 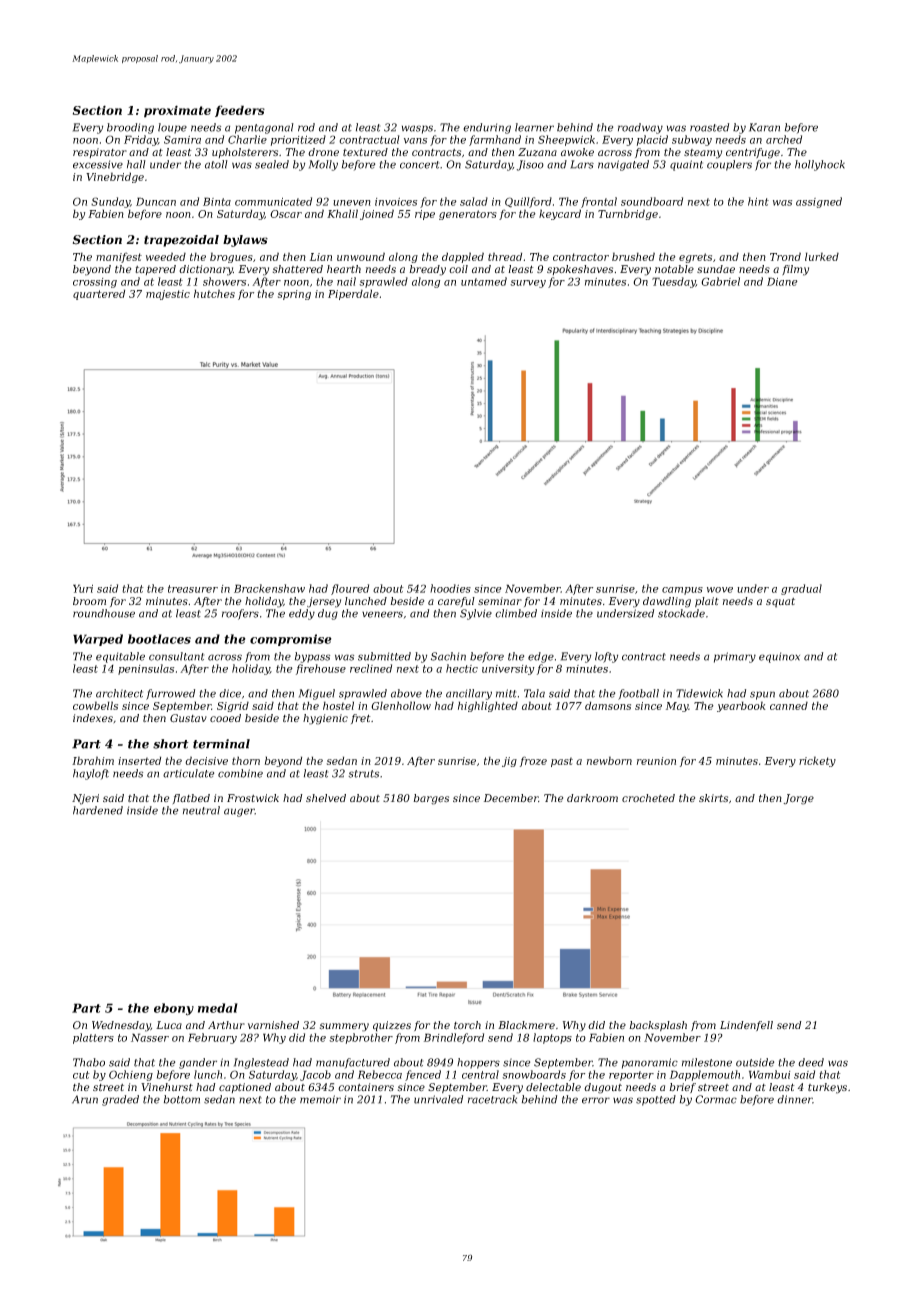 What do you see at coordinates (240, 111) in the page?
I see `feeders` at bounding box center [240, 111].
